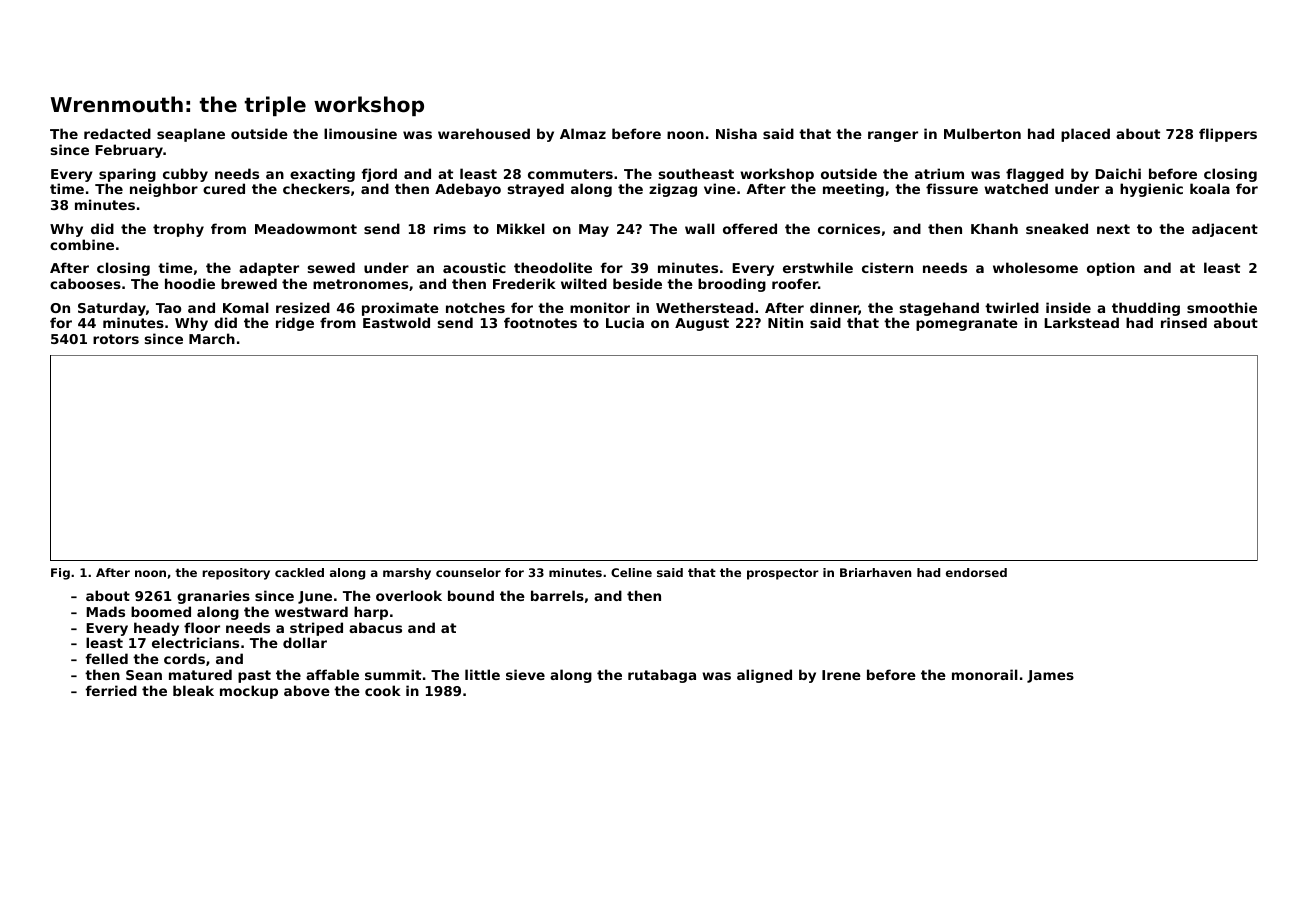 This screenshot has width=1308, height=924. I want to click on endorsed, so click(976, 572).
